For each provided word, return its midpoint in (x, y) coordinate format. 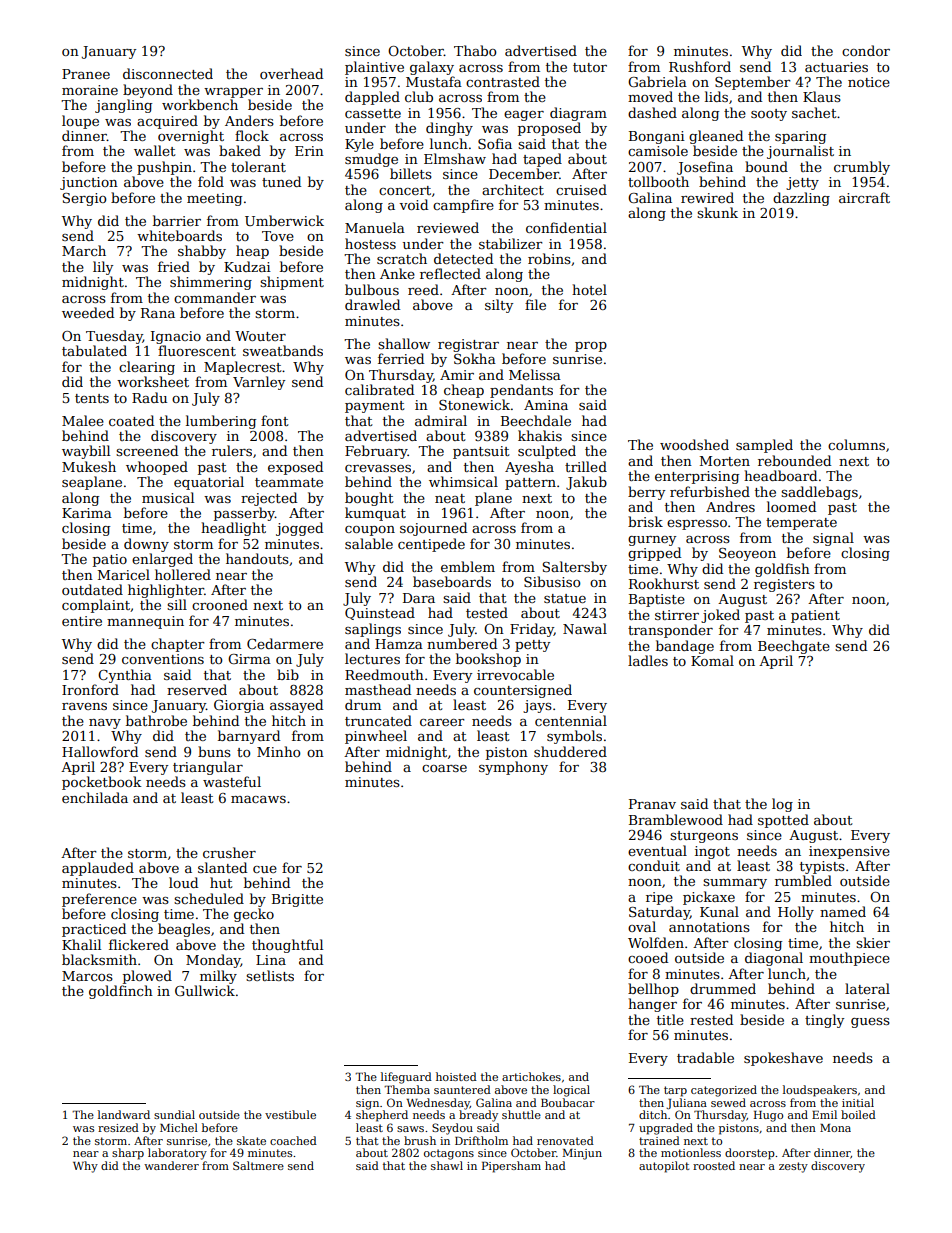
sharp (128, 1154)
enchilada (95, 797)
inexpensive (849, 852)
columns (856, 444)
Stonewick (474, 404)
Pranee (86, 74)
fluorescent (197, 350)
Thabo (475, 50)
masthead (378, 689)
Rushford (700, 66)
